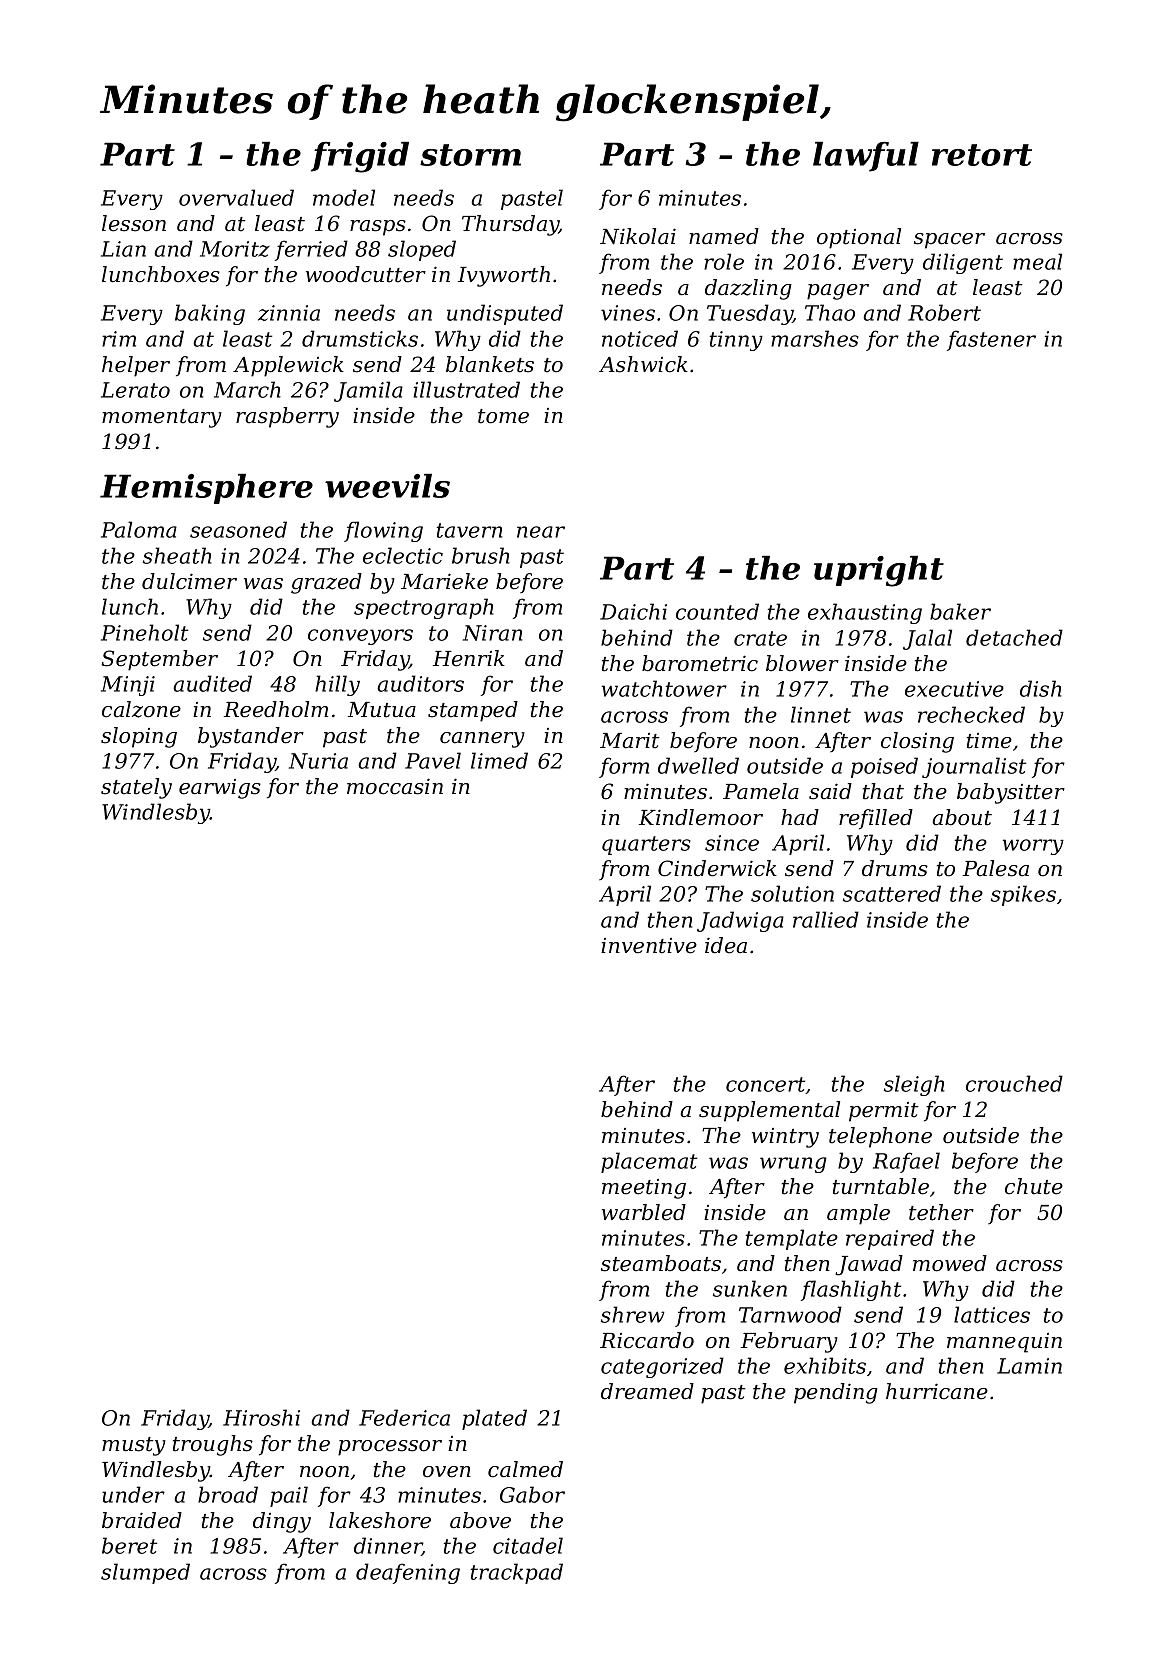  What do you see at coordinates (881, 1186) in the screenshot?
I see `turntable` at bounding box center [881, 1186].
